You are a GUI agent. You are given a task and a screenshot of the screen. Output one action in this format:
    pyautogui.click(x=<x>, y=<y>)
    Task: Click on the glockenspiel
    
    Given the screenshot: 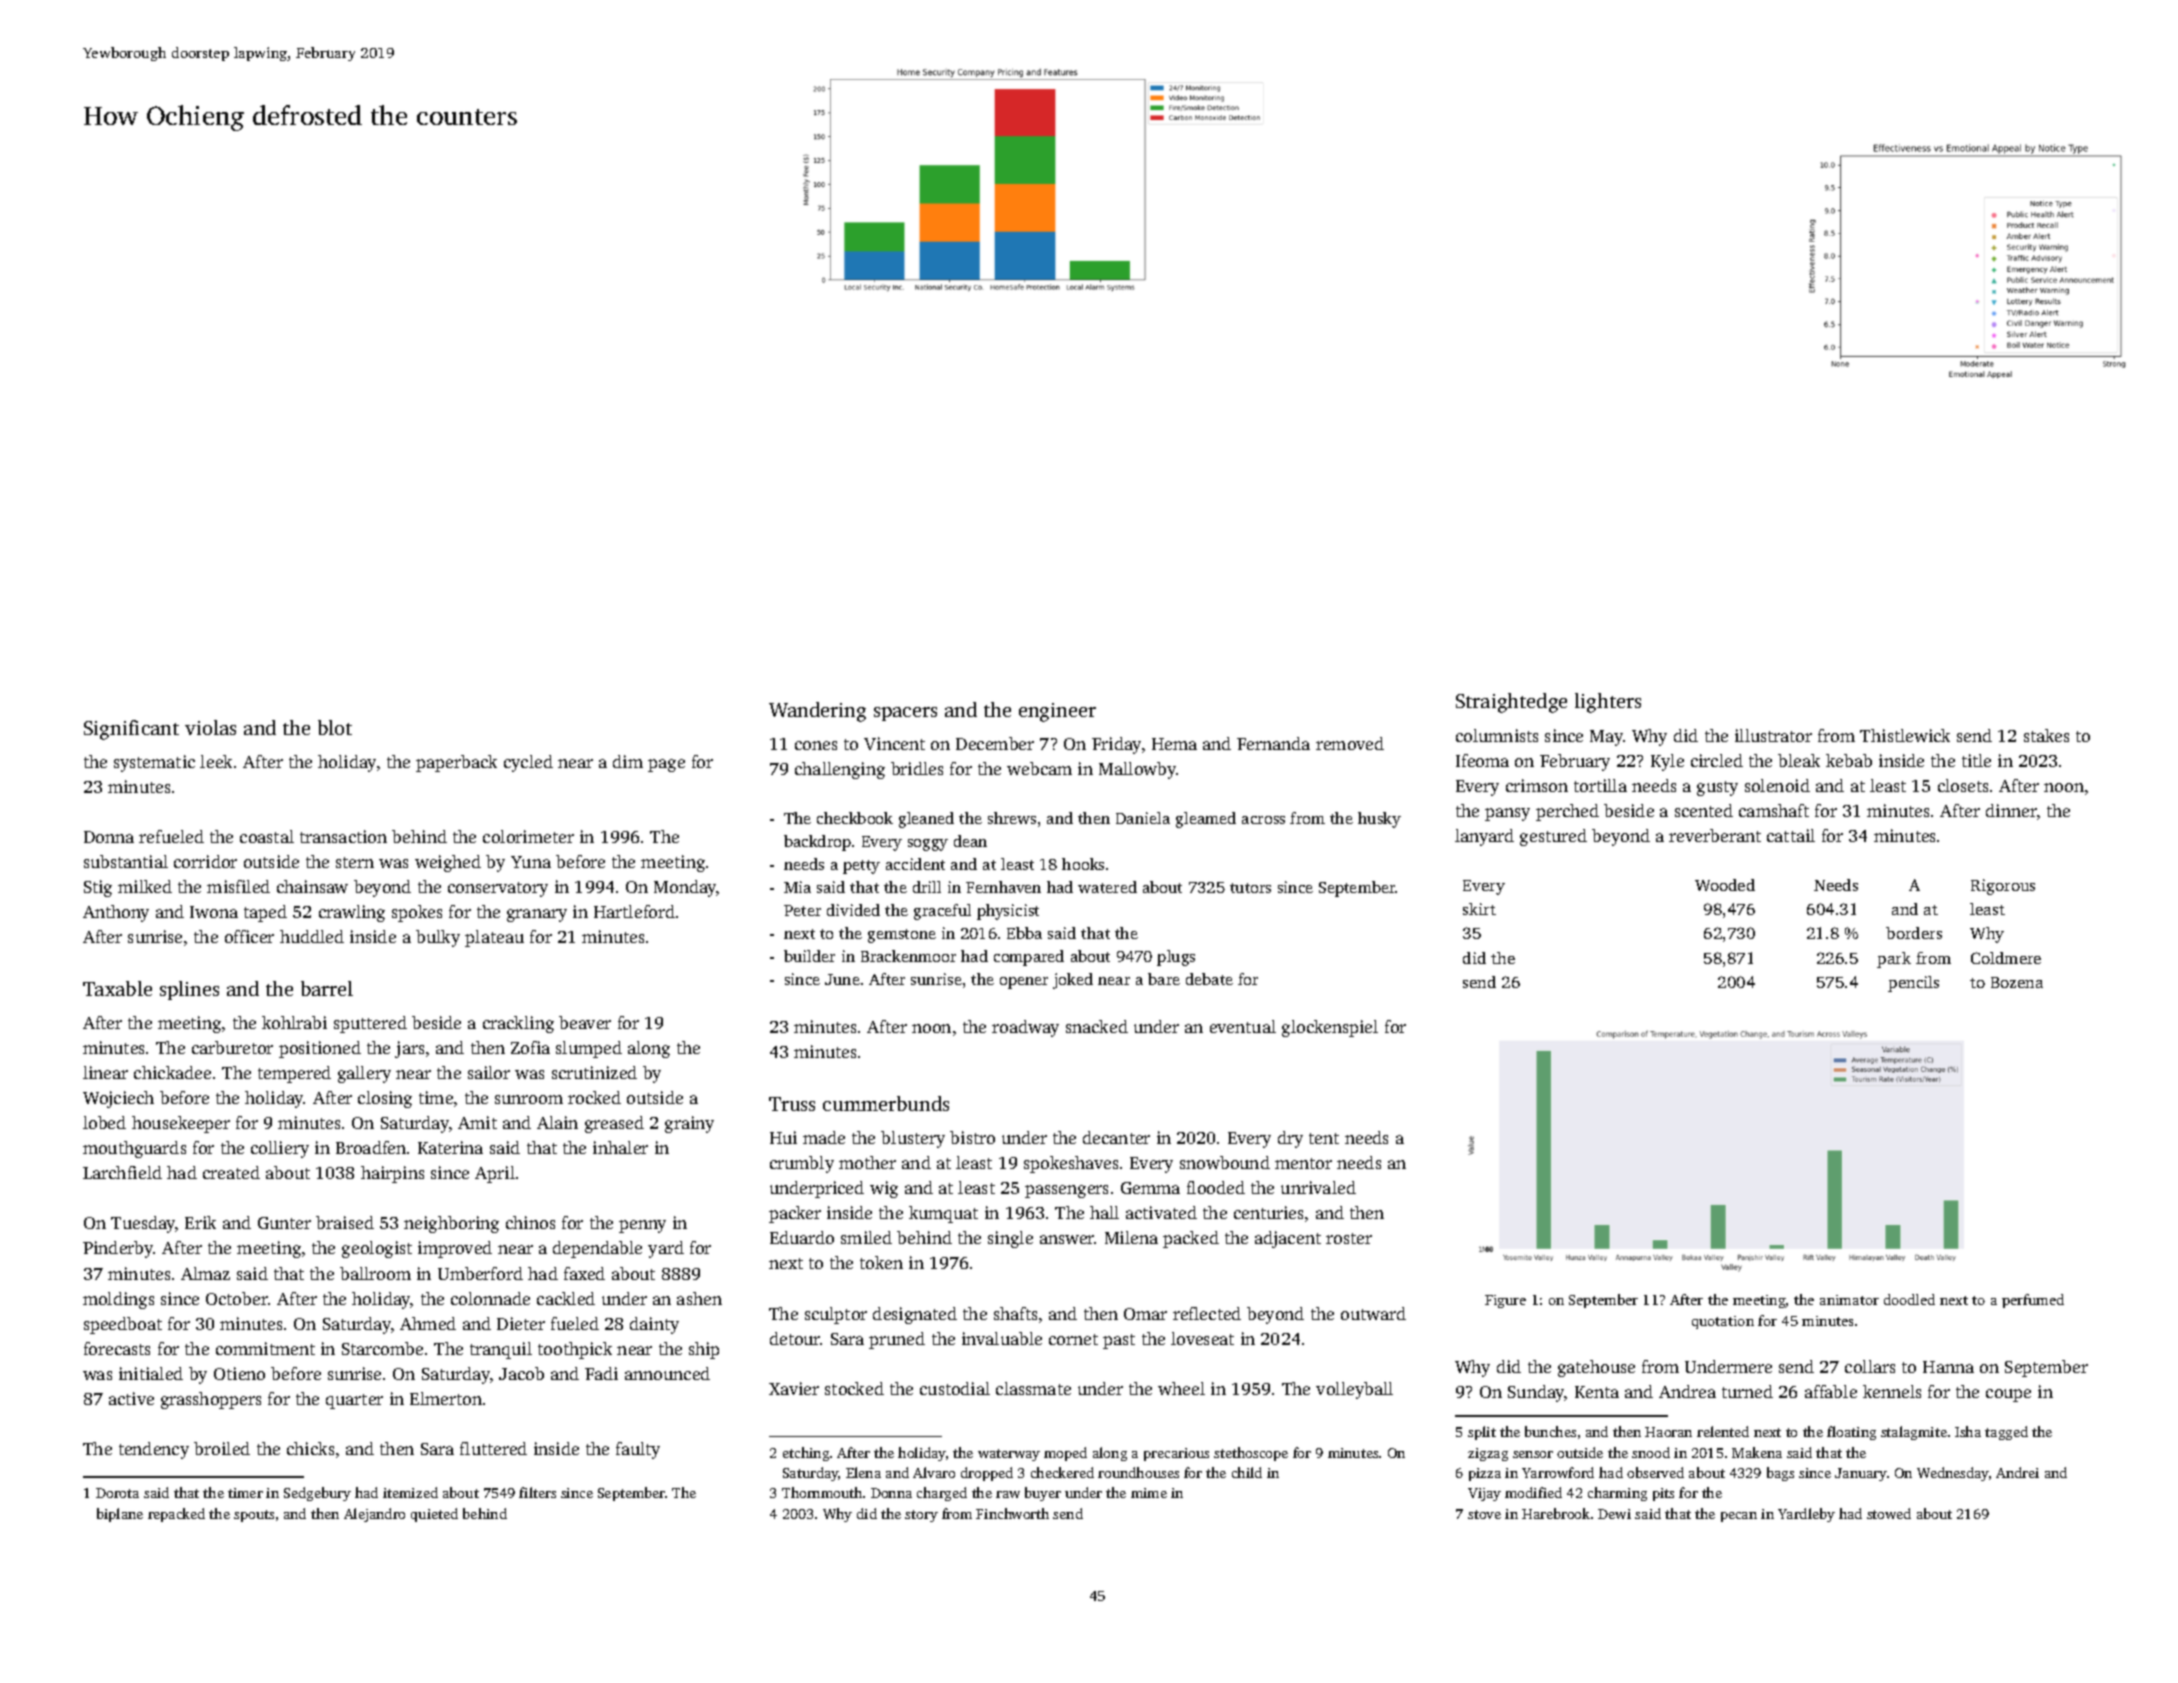 What is the action you would take?
    pyautogui.click(x=1330, y=1028)
